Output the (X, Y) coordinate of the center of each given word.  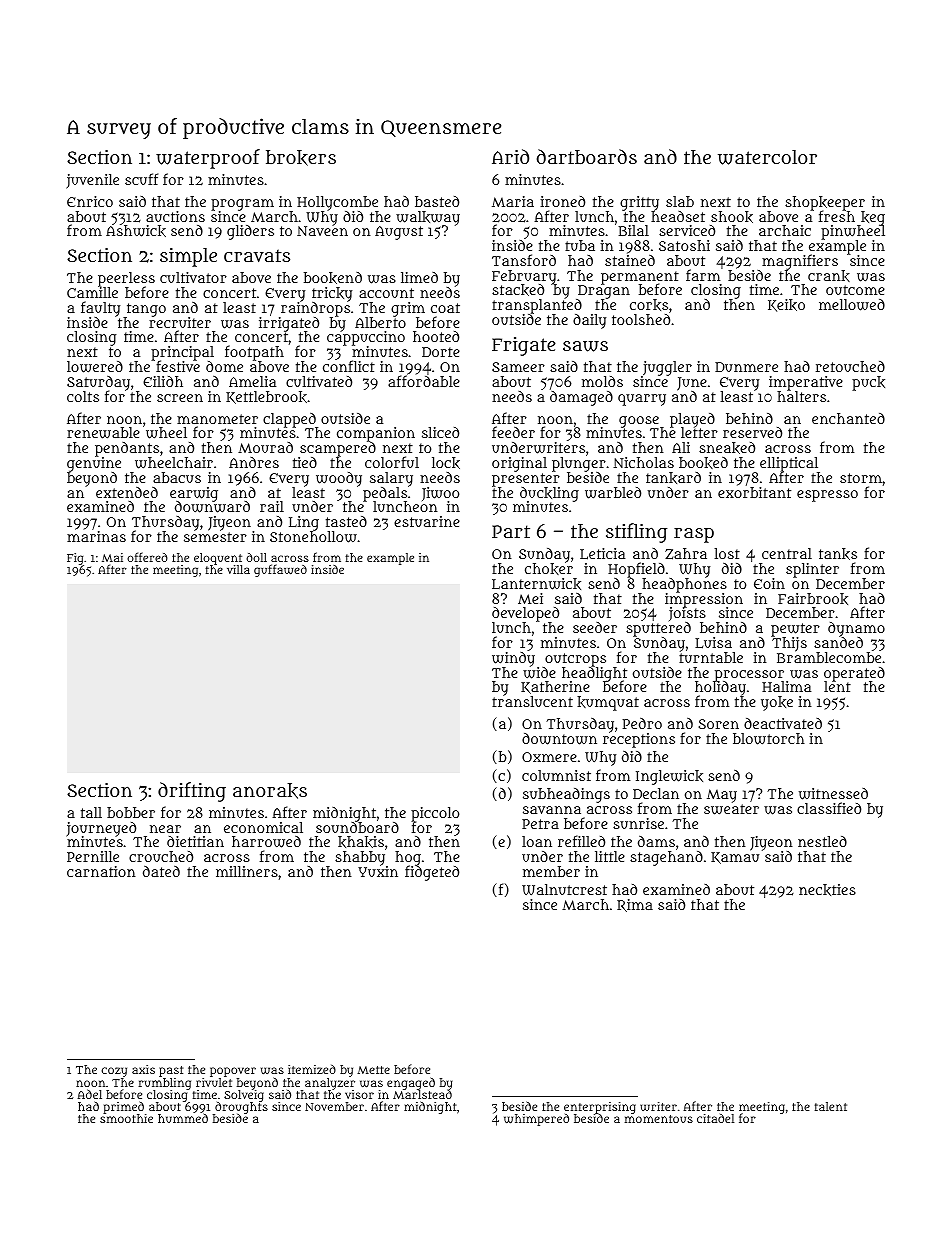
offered (147, 557)
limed (419, 277)
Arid (510, 156)
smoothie (126, 1119)
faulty (100, 309)
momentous (659, 1119)
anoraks (270, 791)
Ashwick (136, 231)
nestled (822, 841)
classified (829, 808)
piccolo (435, 814)
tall (91, 812)
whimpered (536, 1120)
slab (680, 201)
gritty (639, 203)
